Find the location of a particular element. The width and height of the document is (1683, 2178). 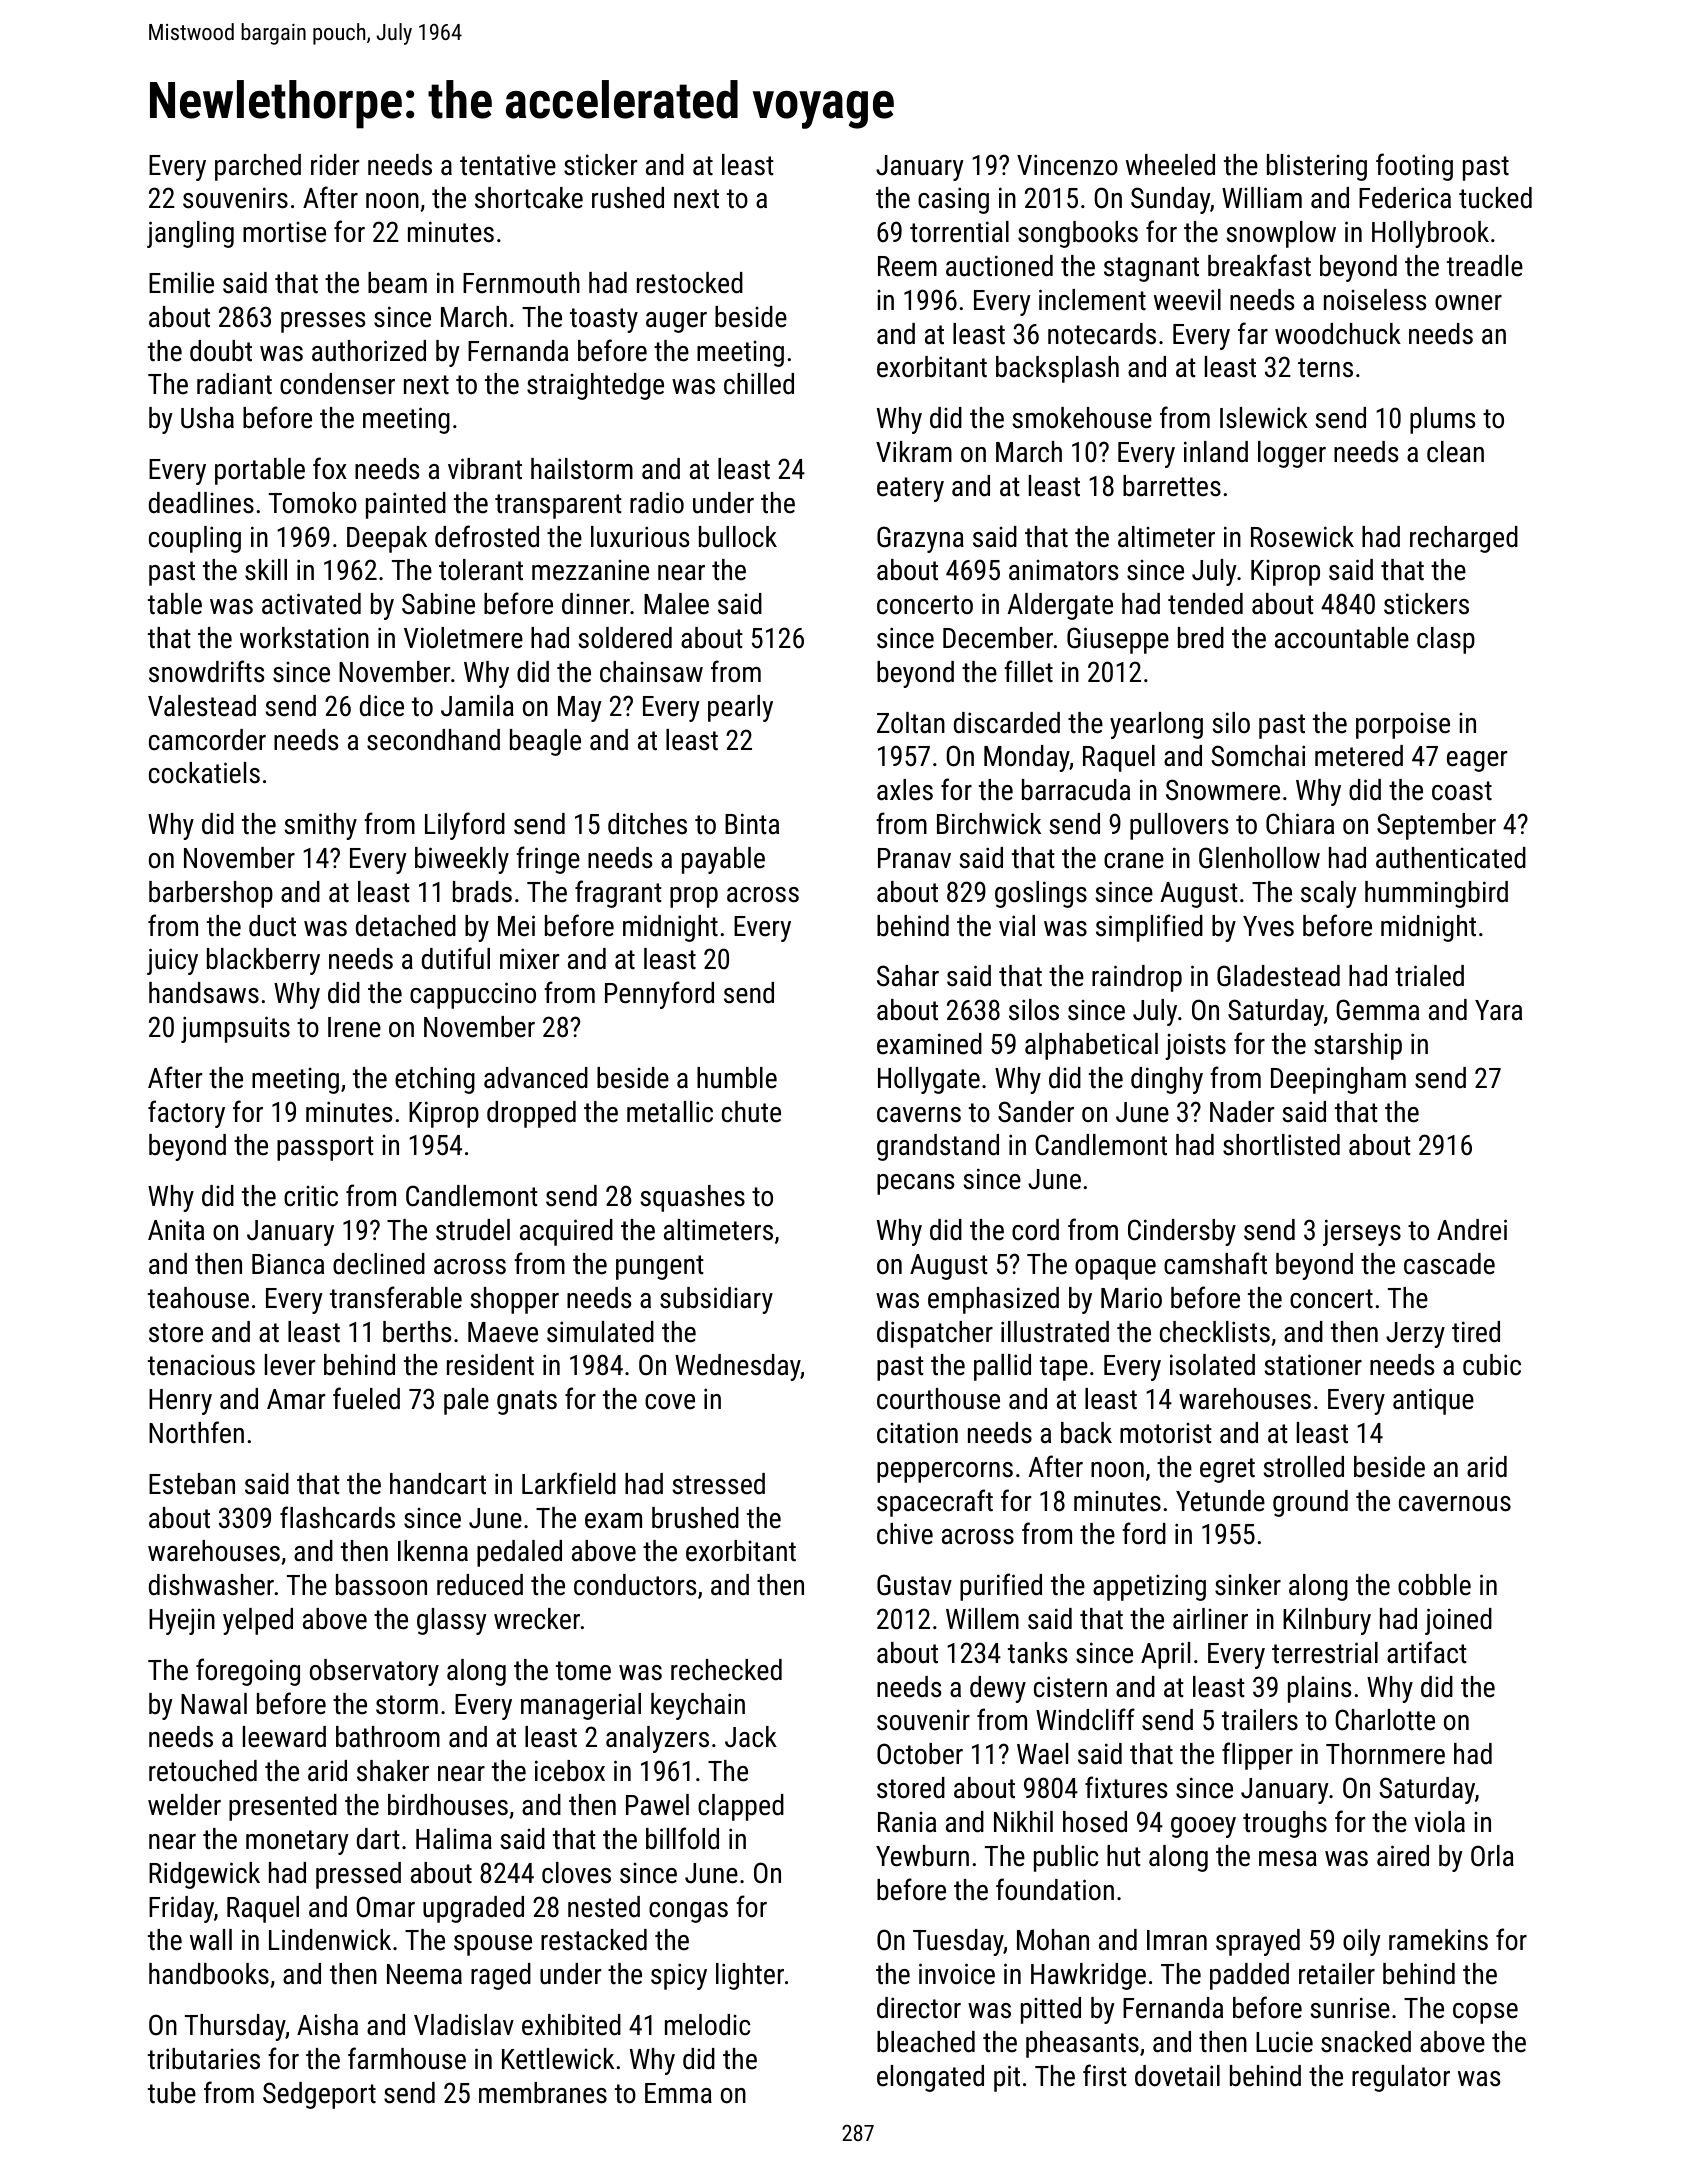

Vincenzo is located at coordinates (1067, 165).
